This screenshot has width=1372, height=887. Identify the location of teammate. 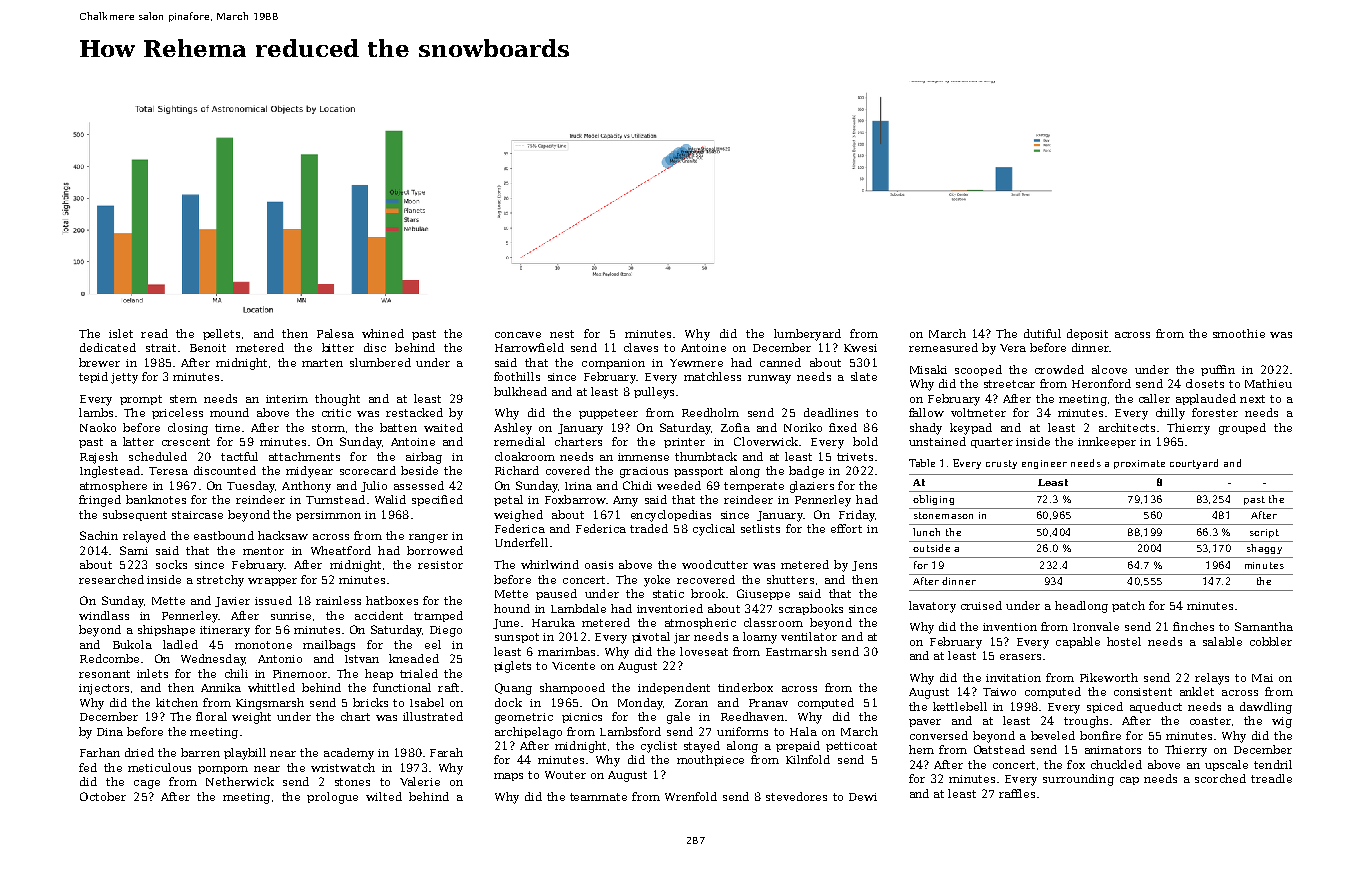
(598, 797).
